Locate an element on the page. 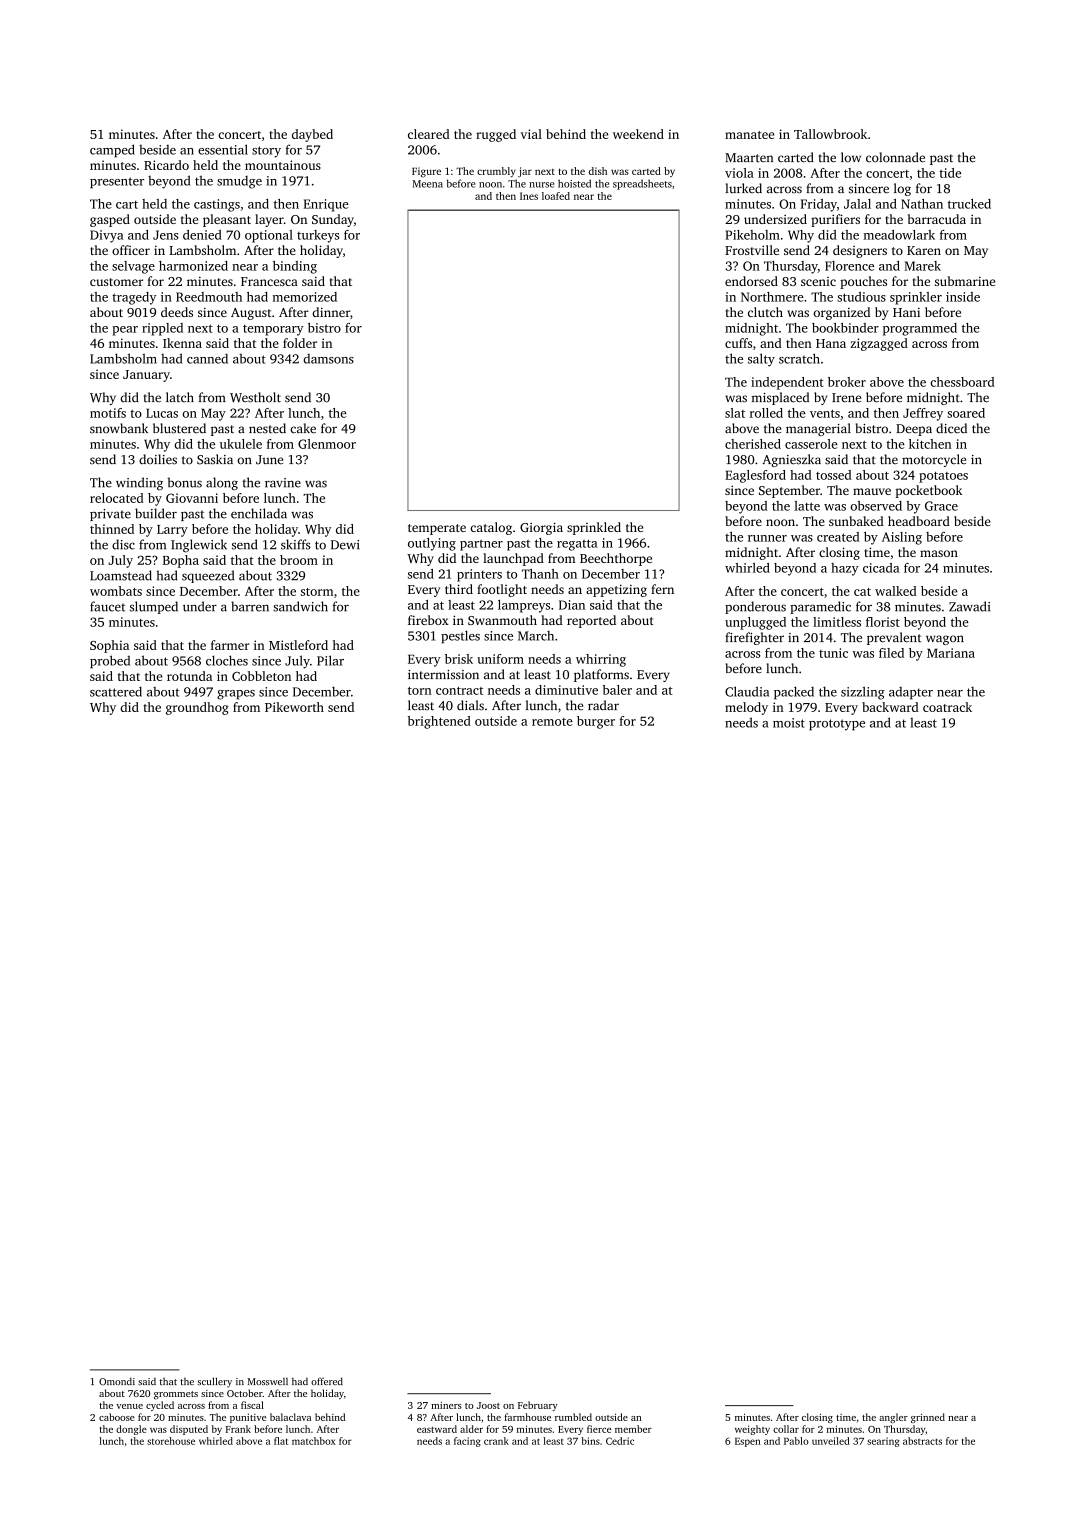 The image size is (1087, 1537). storehouse is located at coordinates (171, 1441).
